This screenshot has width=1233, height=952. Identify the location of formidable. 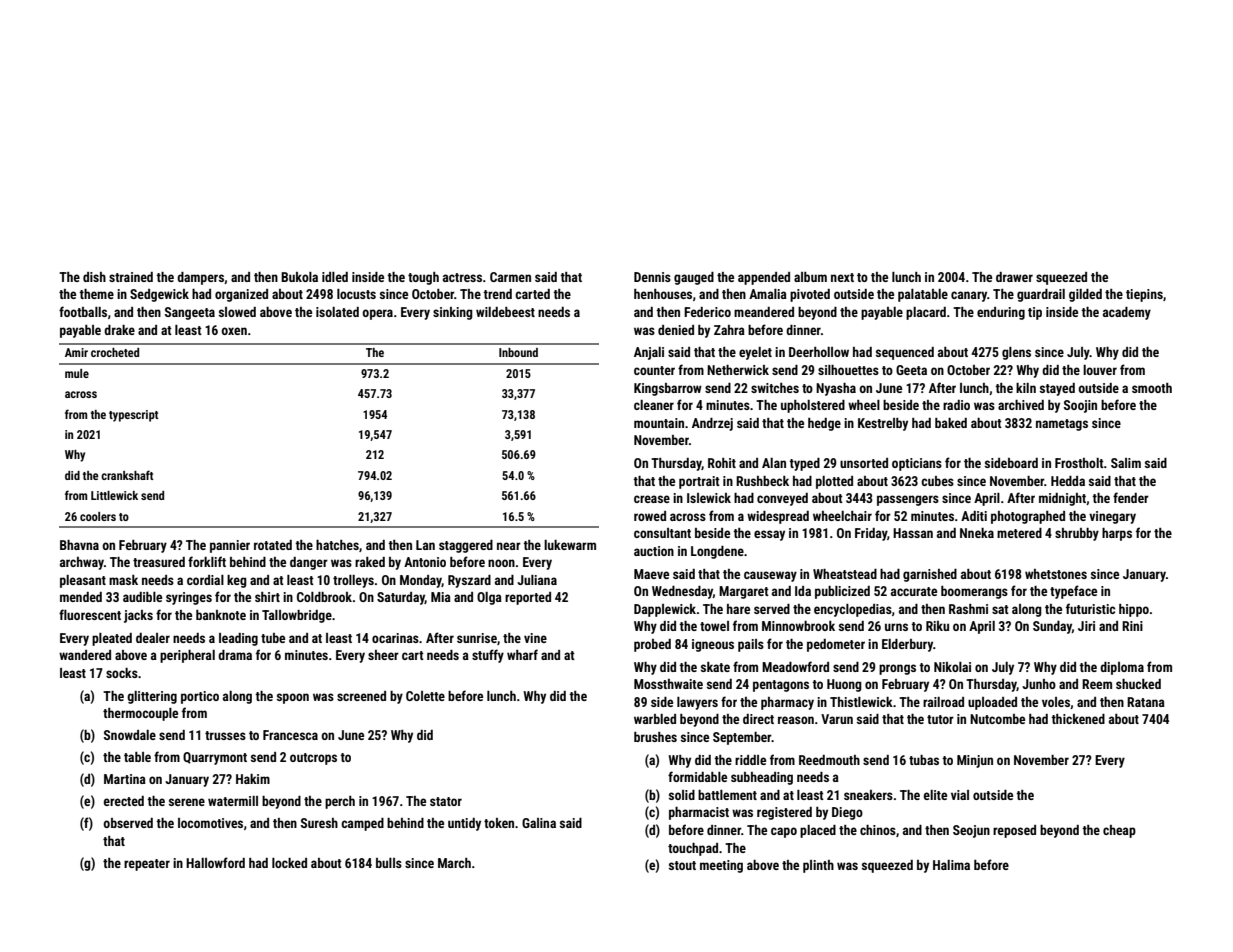
(697, 776).
